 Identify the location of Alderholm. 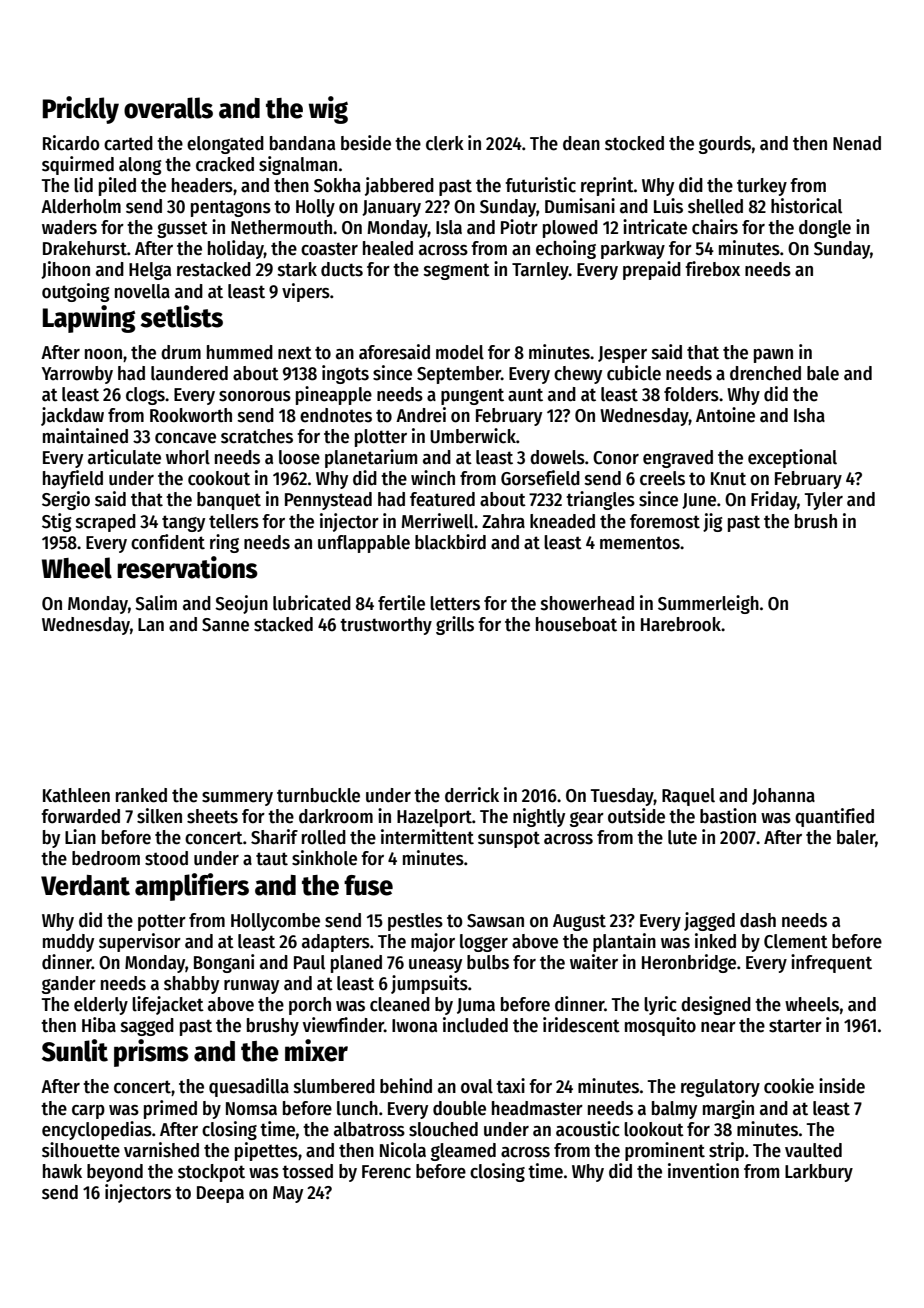
(81, 206).
